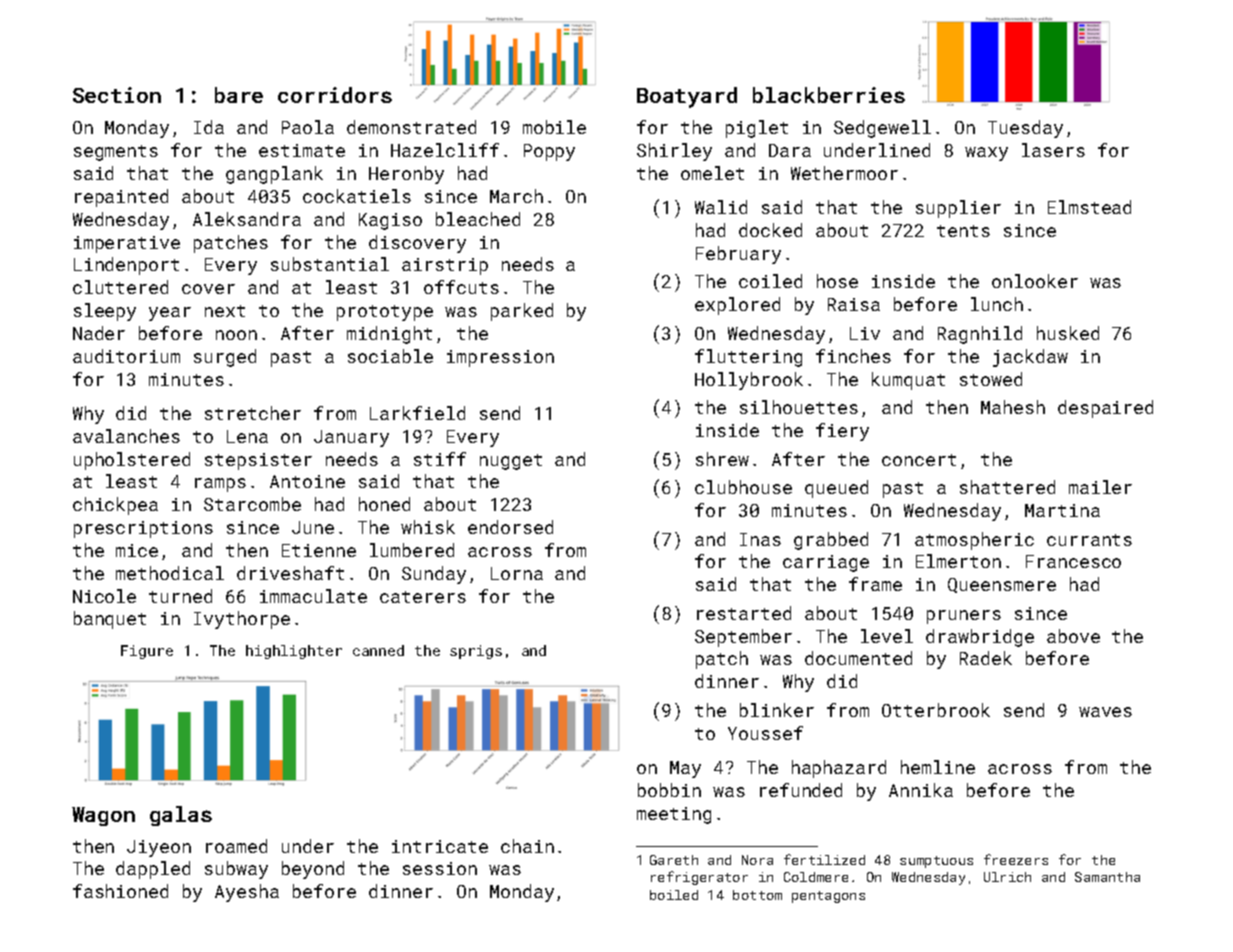 This screenshot has width=1233, height=952. What do you see at coordinates (242, 620) in the screenshot?
I see `Ivythorpe` at bounding box center [242, 620].
